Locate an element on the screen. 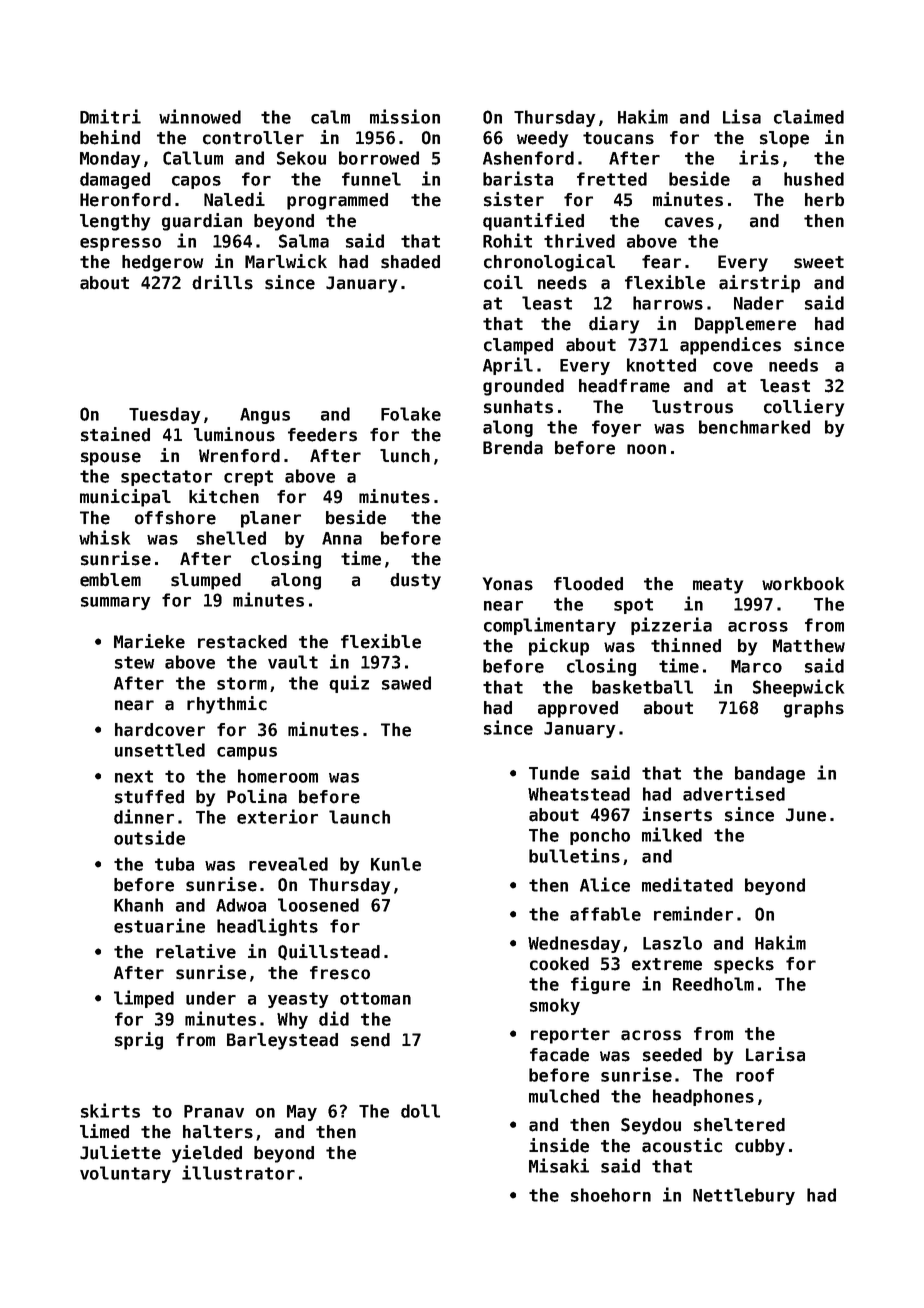  Brenda is located at coordinates (513, 448).
